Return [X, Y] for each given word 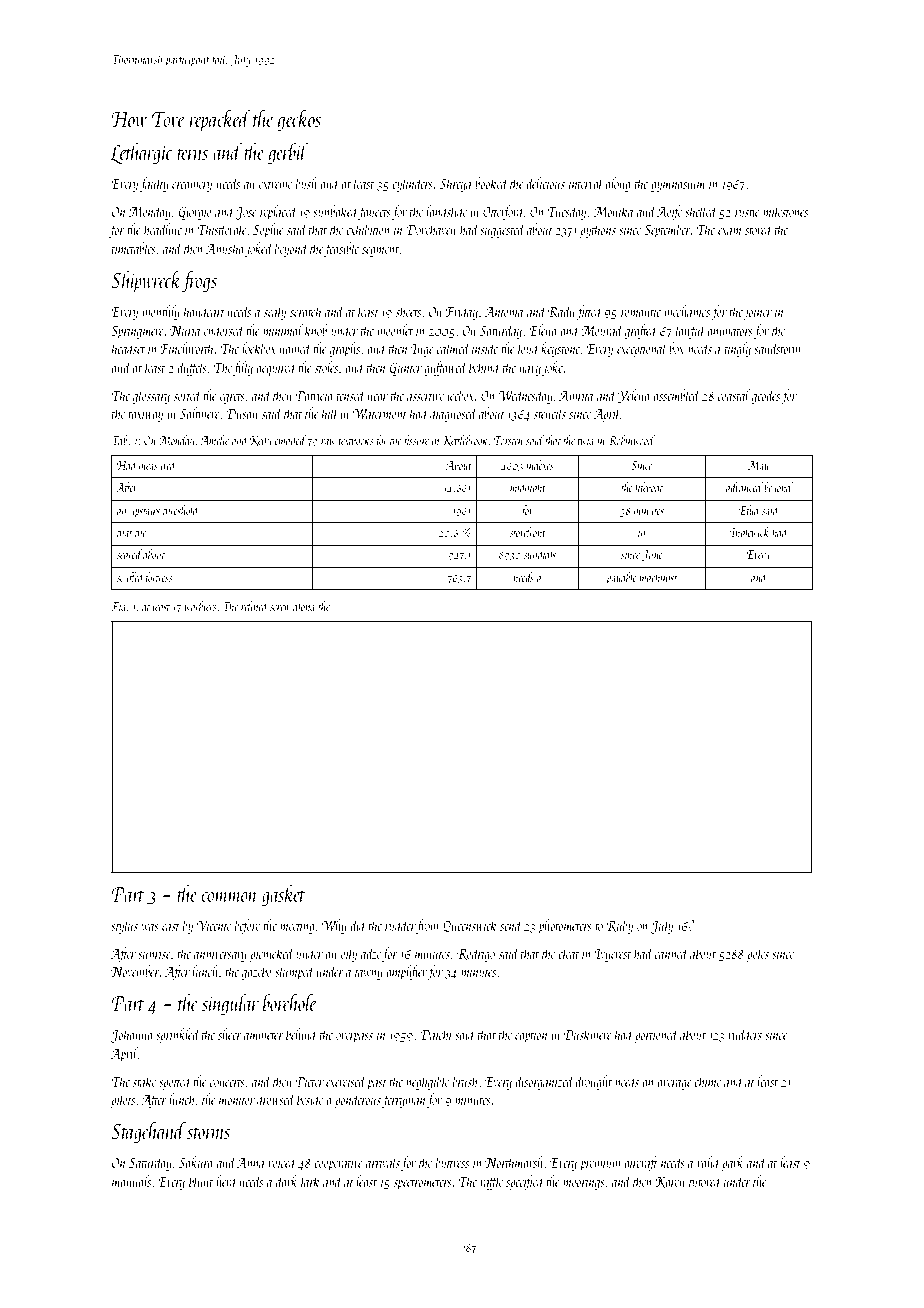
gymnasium [678, 185]
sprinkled [178, 1035]
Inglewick [749, 533]
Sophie [268, 230]
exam [729, 231]
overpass [354, 1038]
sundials [540, 554]
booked [492, 183]
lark [310, 1181]
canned [672, 953]
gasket [283, 896]
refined [255, 607]
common [229, 897]
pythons [598, 230]
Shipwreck [146, 282]
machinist [658, 577]
